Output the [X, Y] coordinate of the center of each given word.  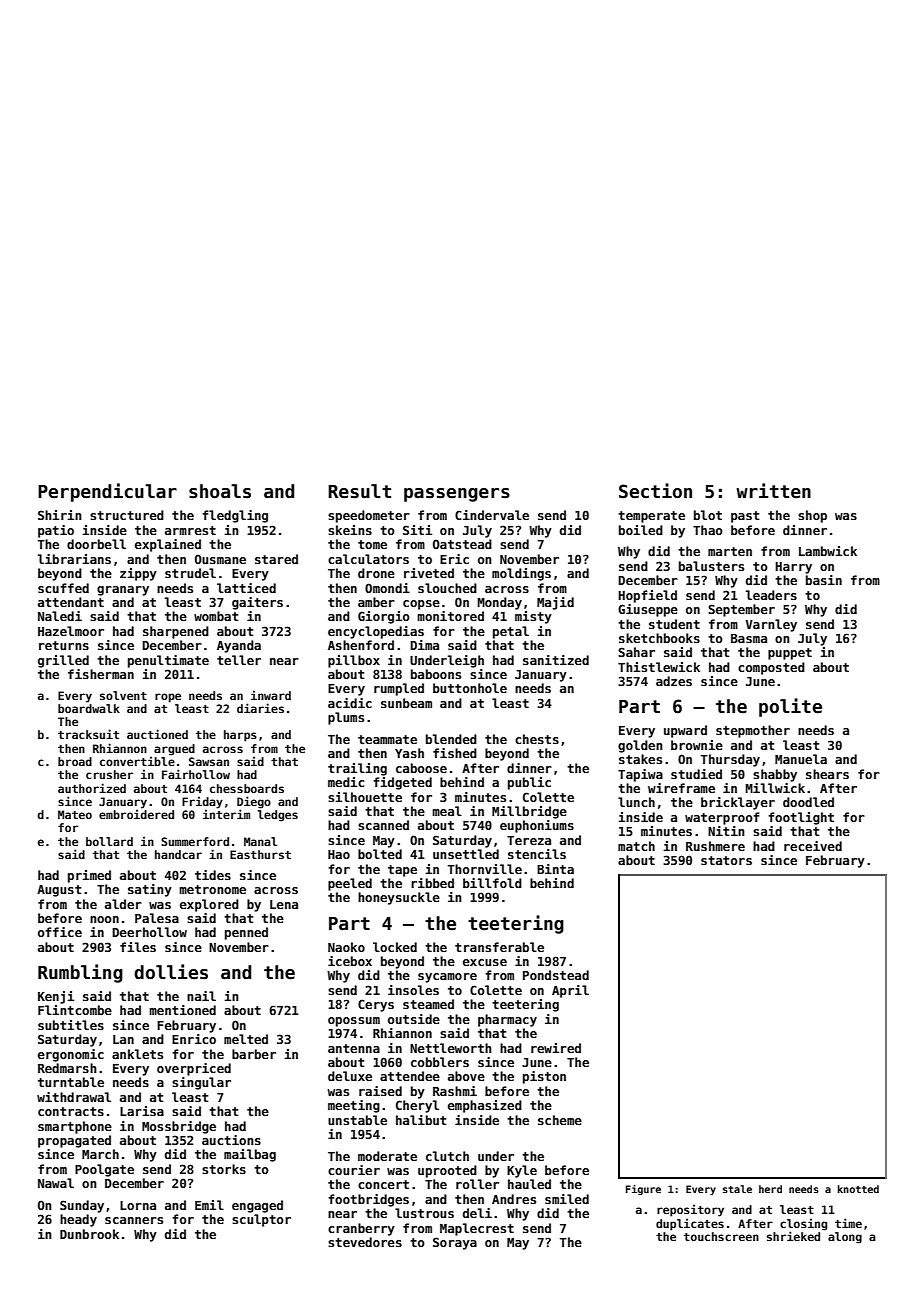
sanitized [556, 660]
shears [827, 774]
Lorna [138, 1205]
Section [655, 491]
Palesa [157, 918]
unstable [357, 1120]
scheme [560, 1120]
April [570, 991]
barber [254, 1054]
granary [123, 591]
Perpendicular [107, 492]
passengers [457, 495]
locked [395, 947]
